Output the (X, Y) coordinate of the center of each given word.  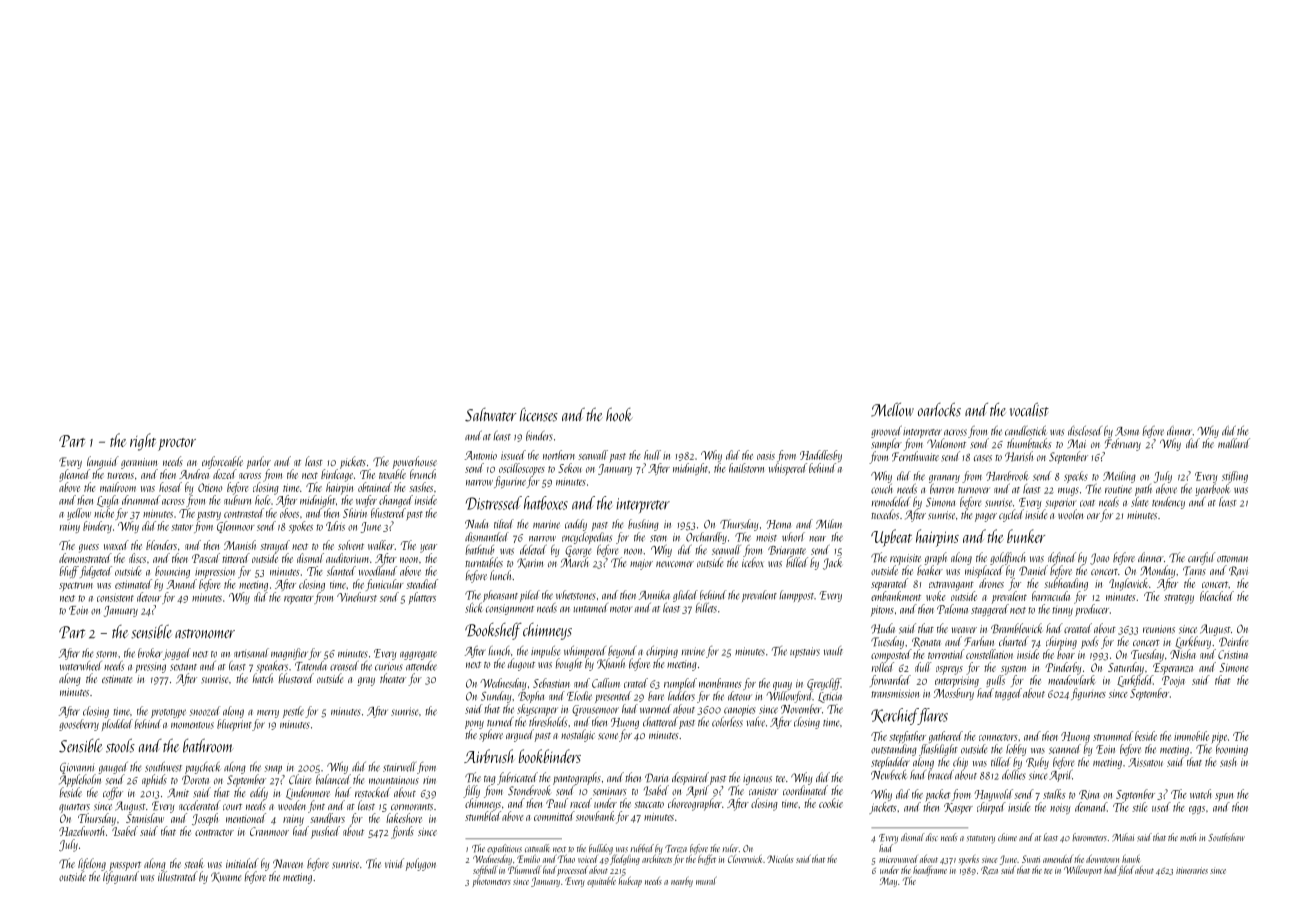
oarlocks (939, 409)
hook (619, 415)
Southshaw (1226, 837)
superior (1061, 503)
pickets (353, 462)
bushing (643, 525)
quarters (74, 808)
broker (150, 653)
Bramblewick (1017, 628)
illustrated (178, 876)
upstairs (805, 652)
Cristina (1233, 654)
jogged (177, 654)
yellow (79, 514)
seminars (610, 791)
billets (706, 608)
